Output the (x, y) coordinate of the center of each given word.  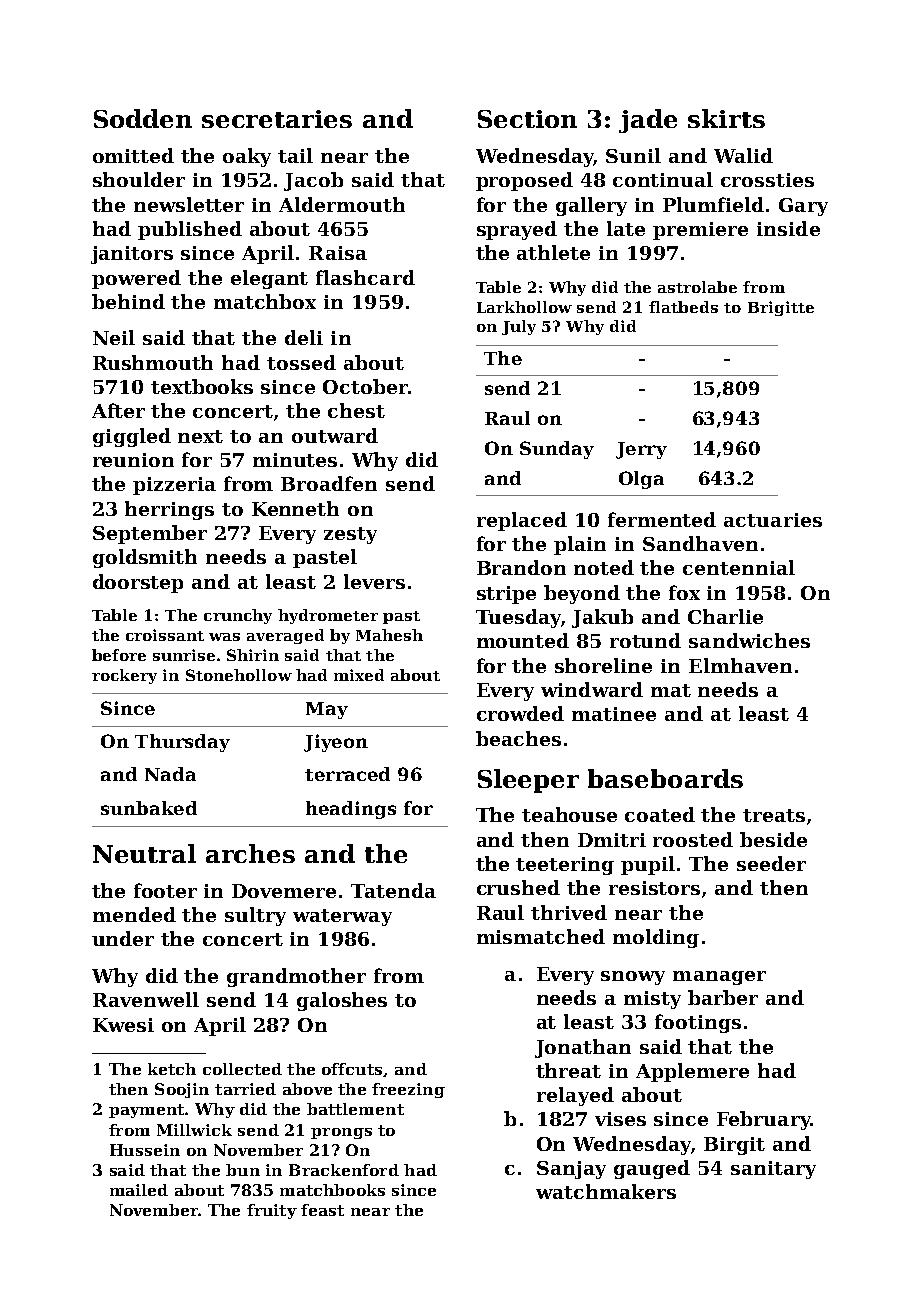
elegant (269, 279)
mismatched (541, 936)
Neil (114, 337)
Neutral (144, 853)
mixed (359, 675)
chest (356, 410)
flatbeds (683, 307)
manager (719, 978)
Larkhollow (524, 307)
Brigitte (781, 308)
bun (243, 1170)
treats (774, 815)
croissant (165, 635)
